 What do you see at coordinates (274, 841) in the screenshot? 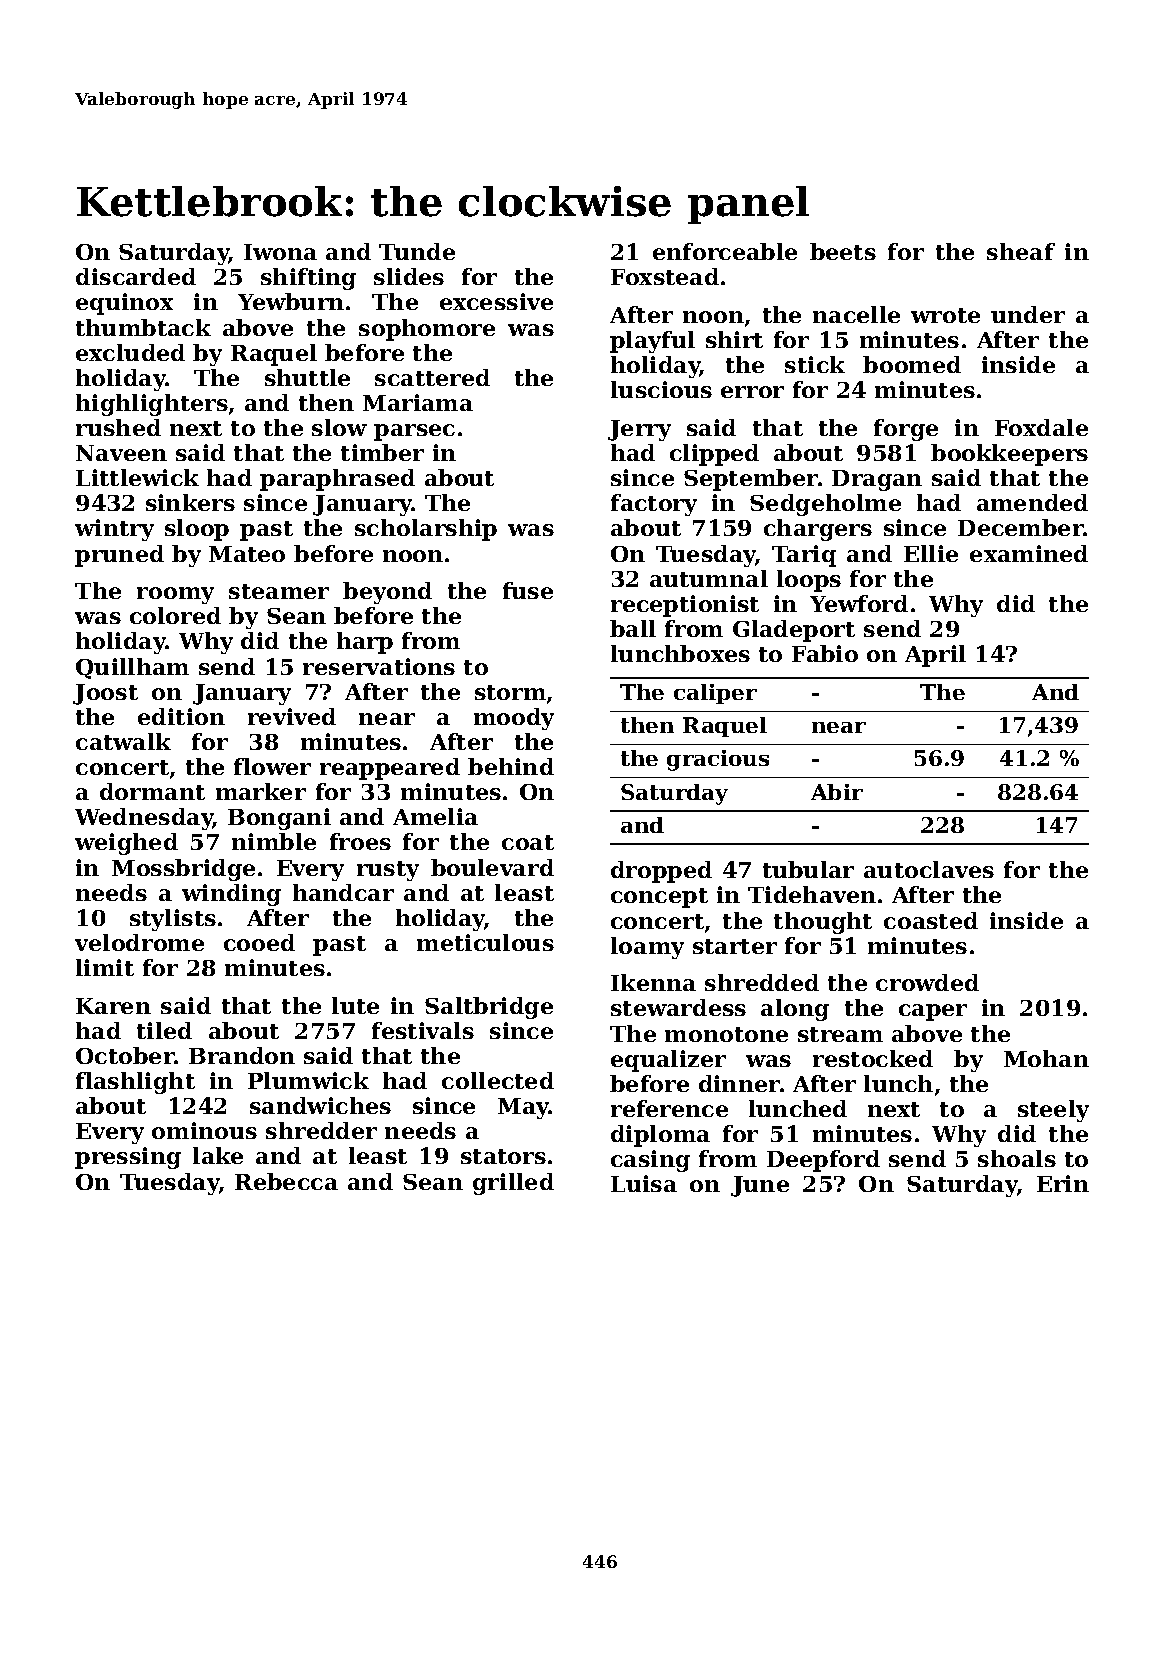
I see `nimble` at bounding box center [274, 841].
